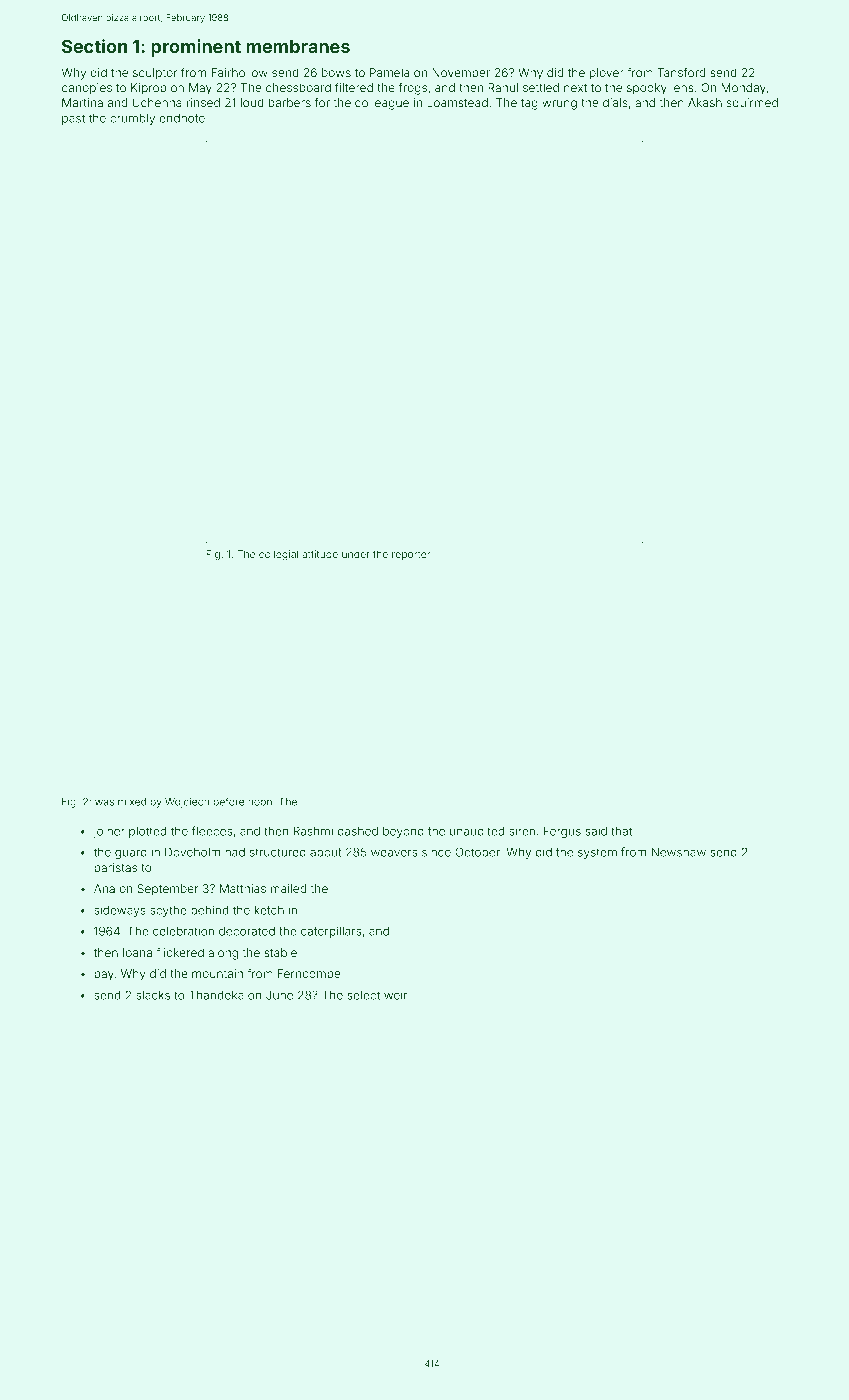 Image resolution: width=849 pixels, height=1400 pixels. What do you see at coordinates (461, 72) in the document?
I see `November` at bounding box center [461, 72].
